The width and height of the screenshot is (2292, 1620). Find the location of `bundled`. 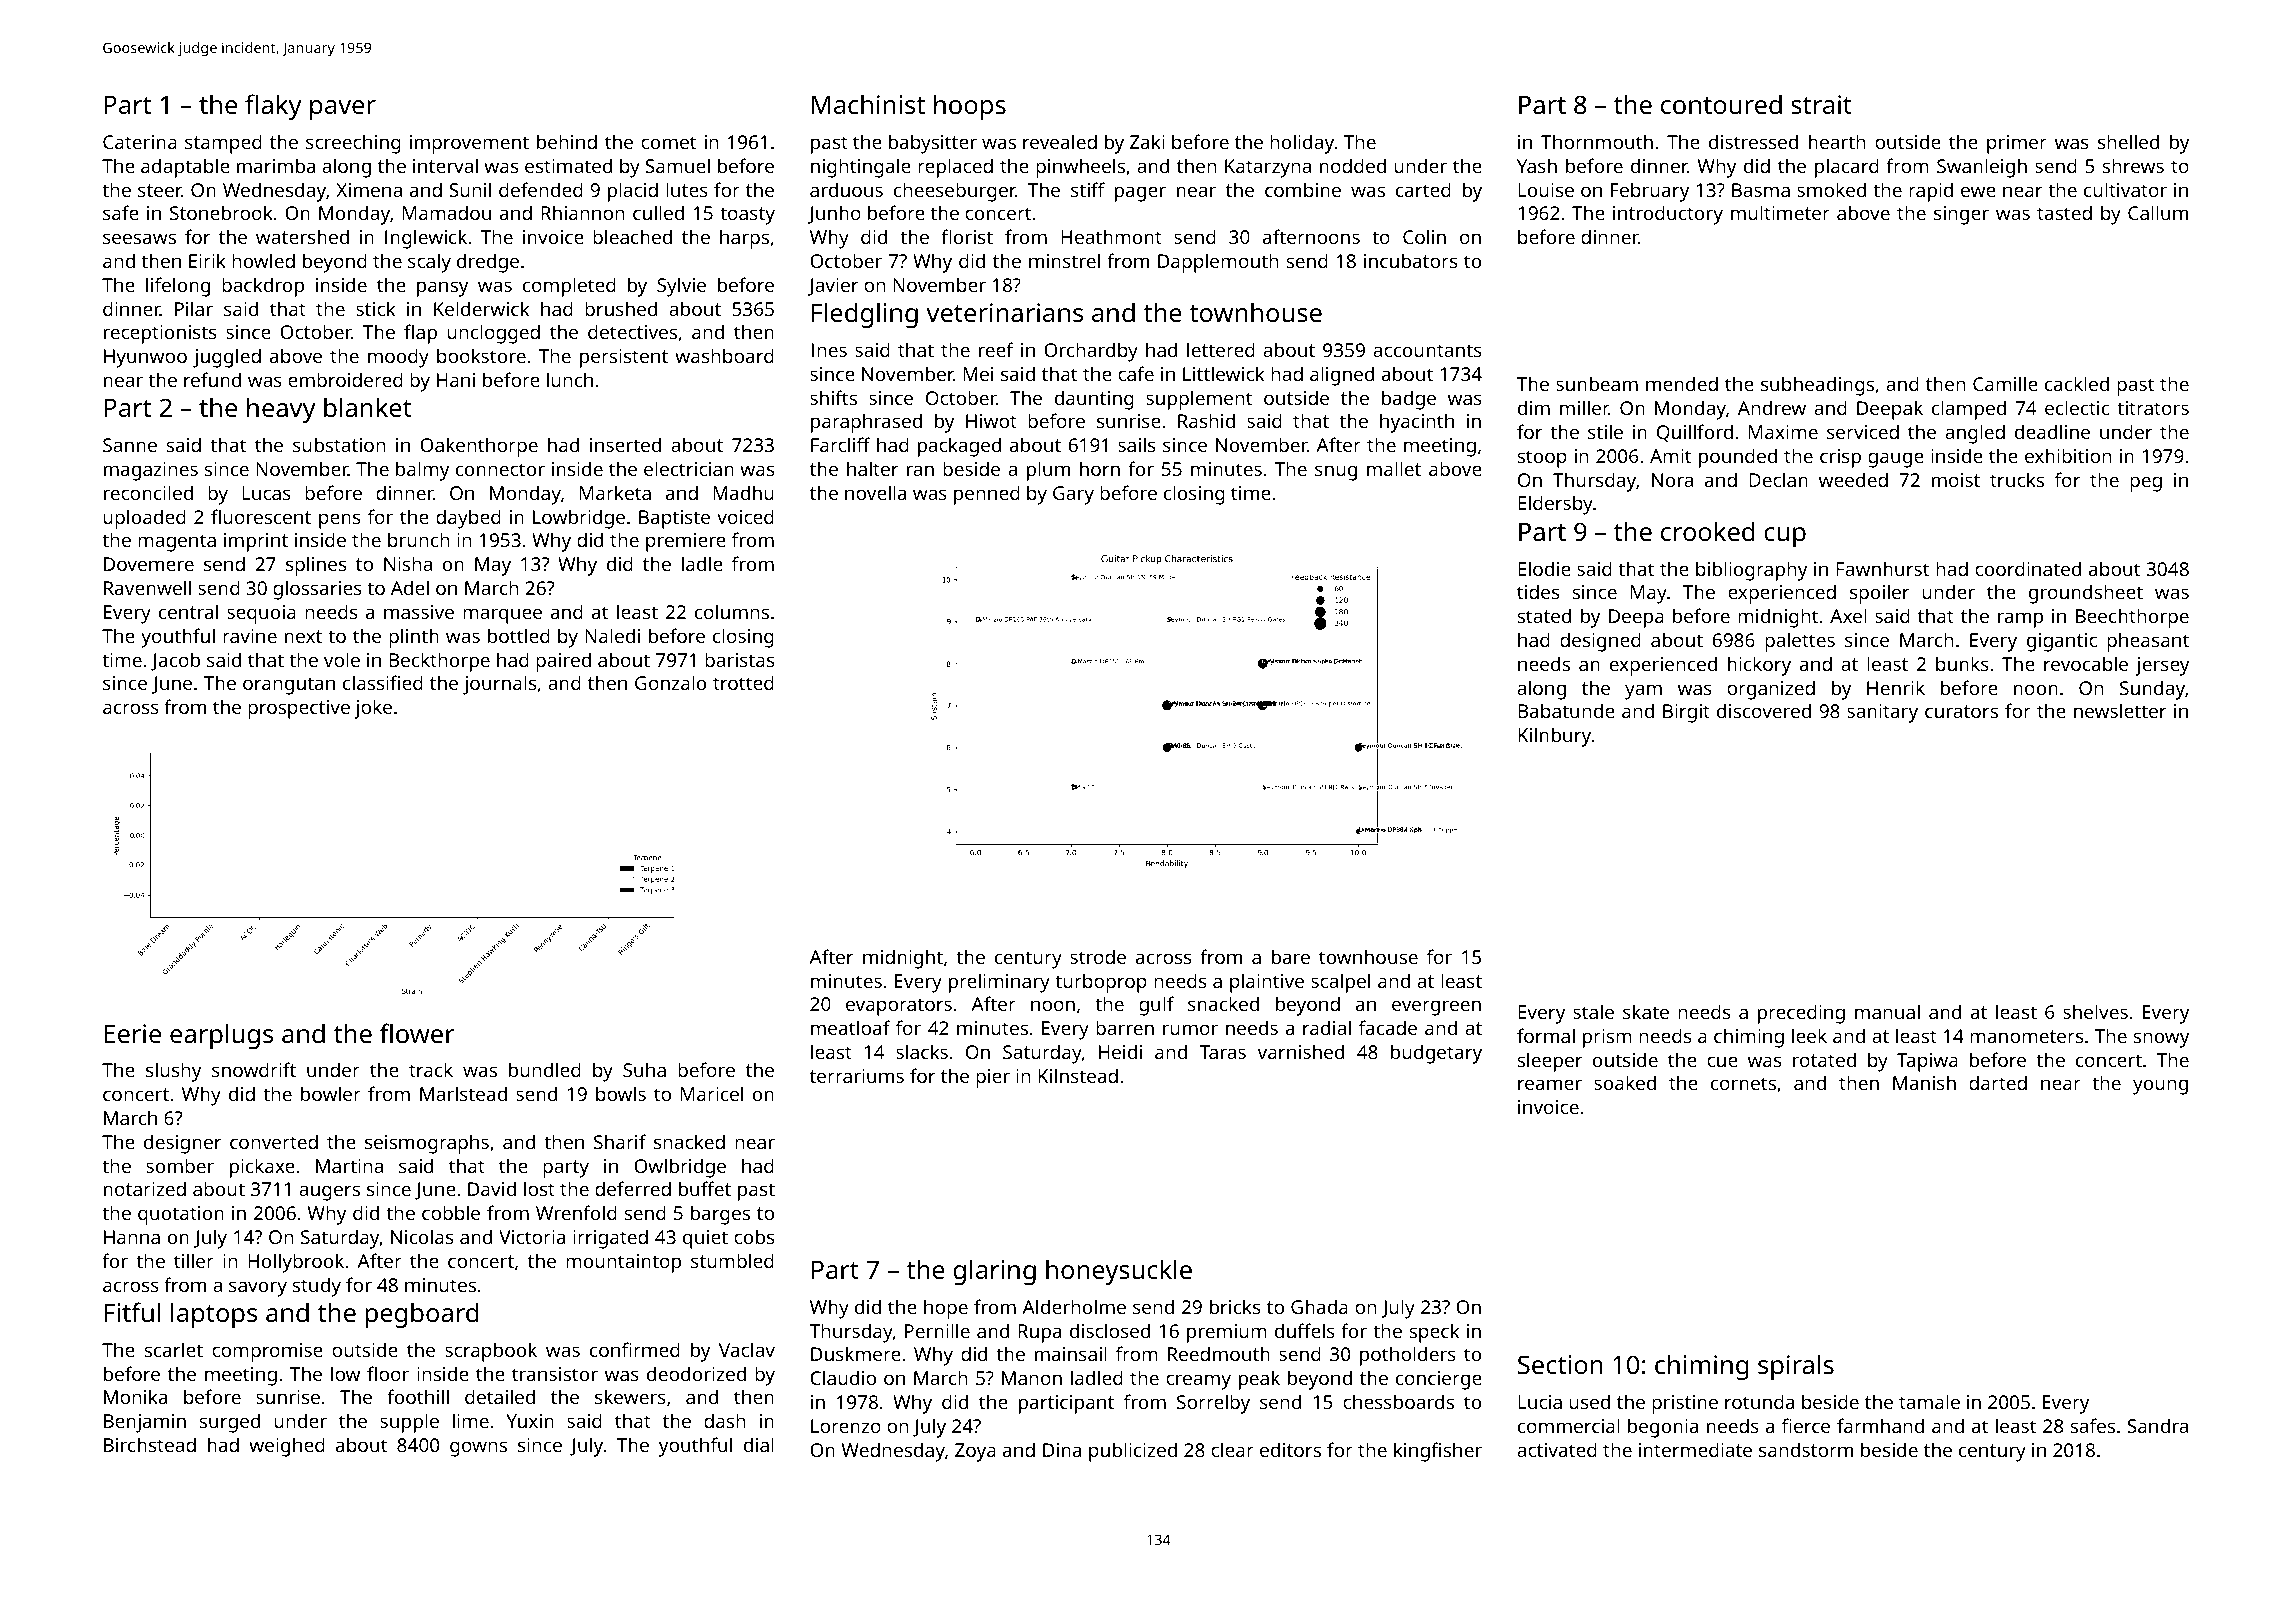

bundled is located at coordinates (545, 1069).
